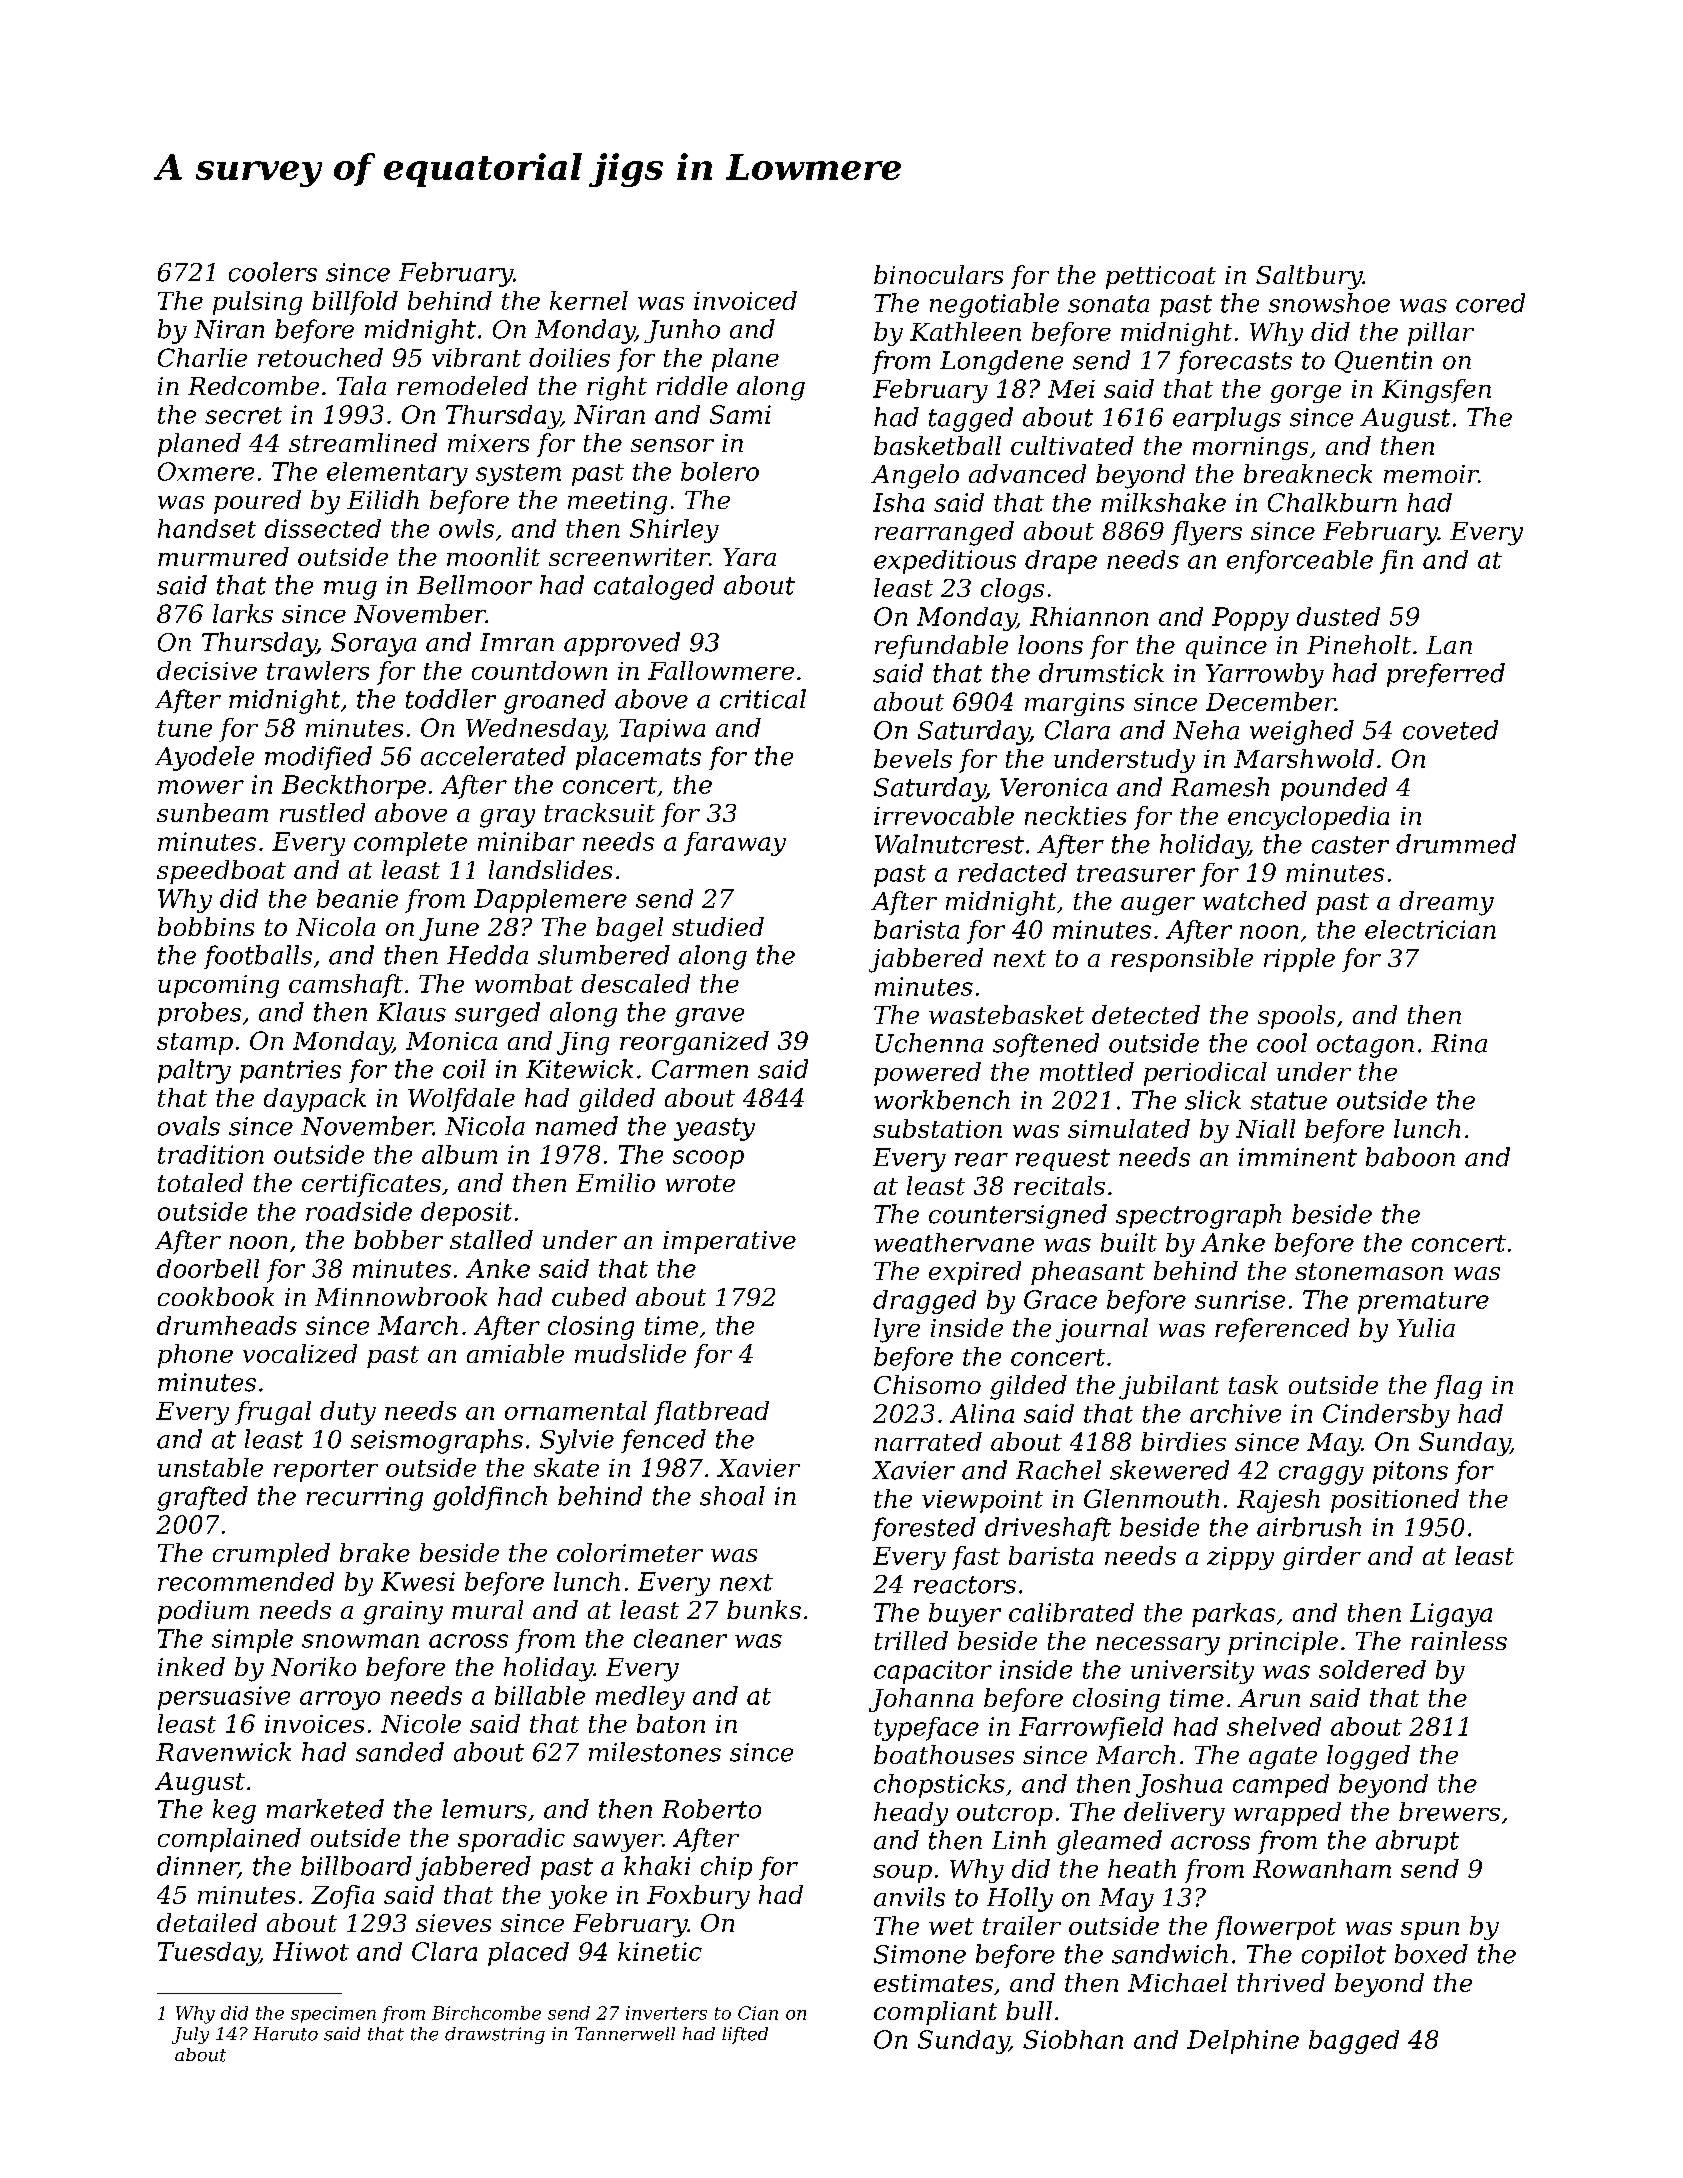  Describe the element at coordinates (745, 300) in the screenshot. I see `invoiced` at that location.
